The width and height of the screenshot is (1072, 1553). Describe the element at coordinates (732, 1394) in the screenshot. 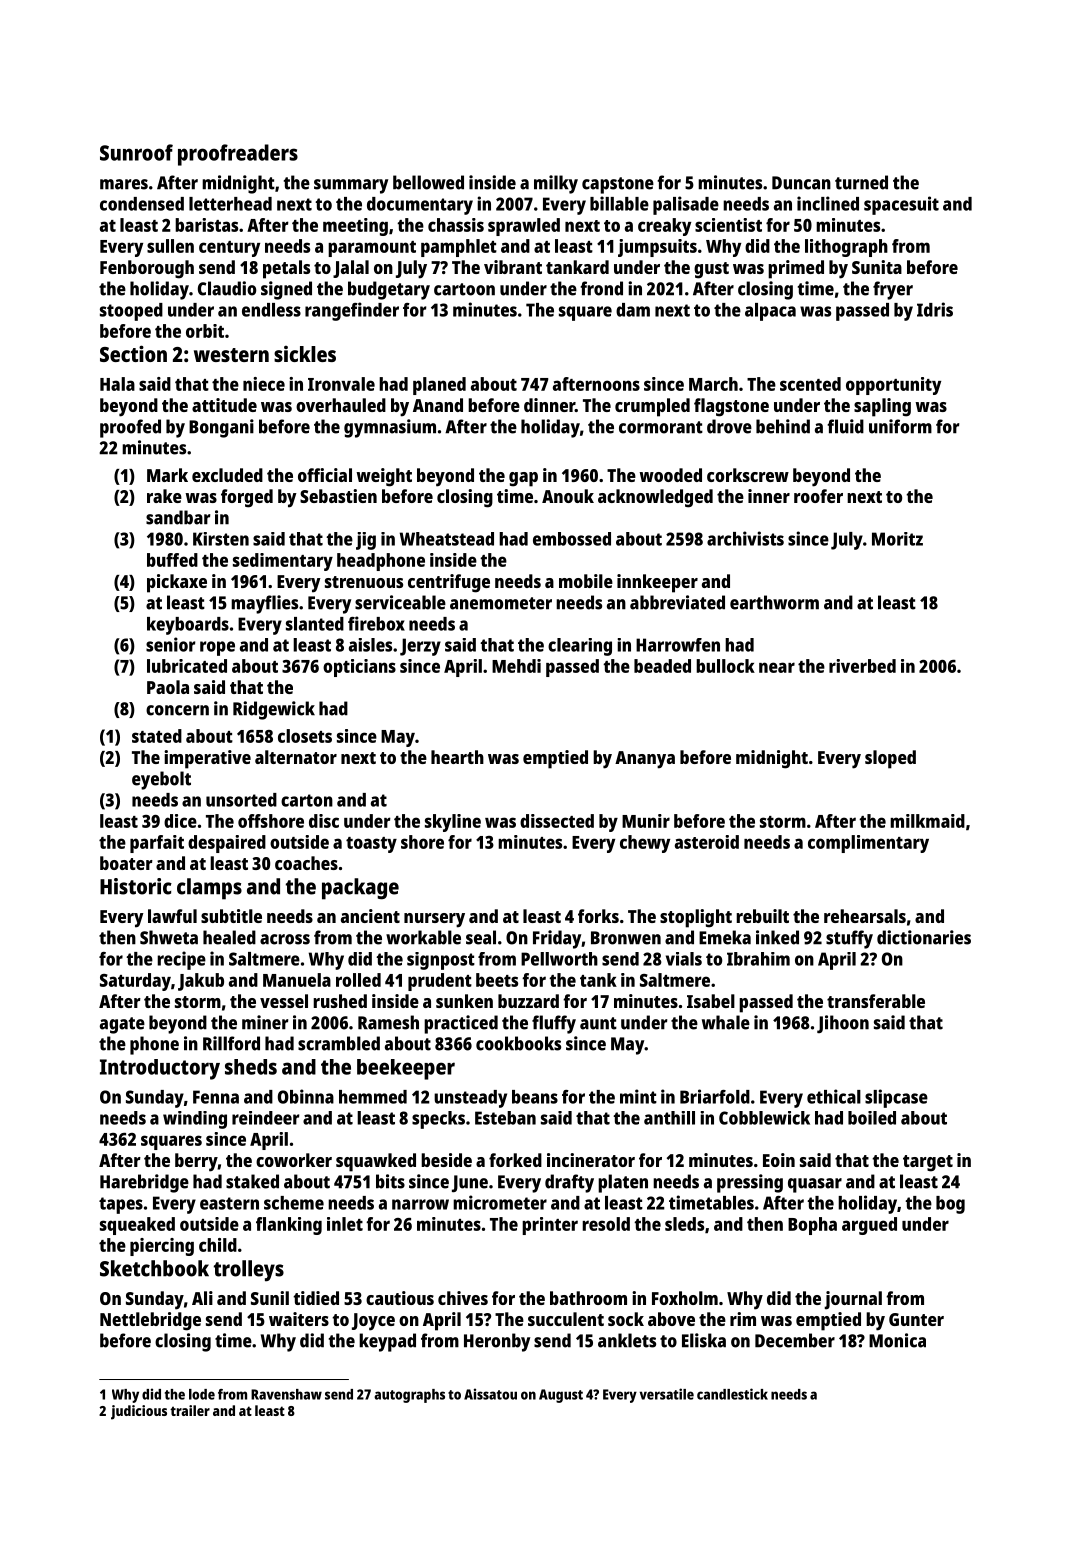

I see `candlestick` at that location.
